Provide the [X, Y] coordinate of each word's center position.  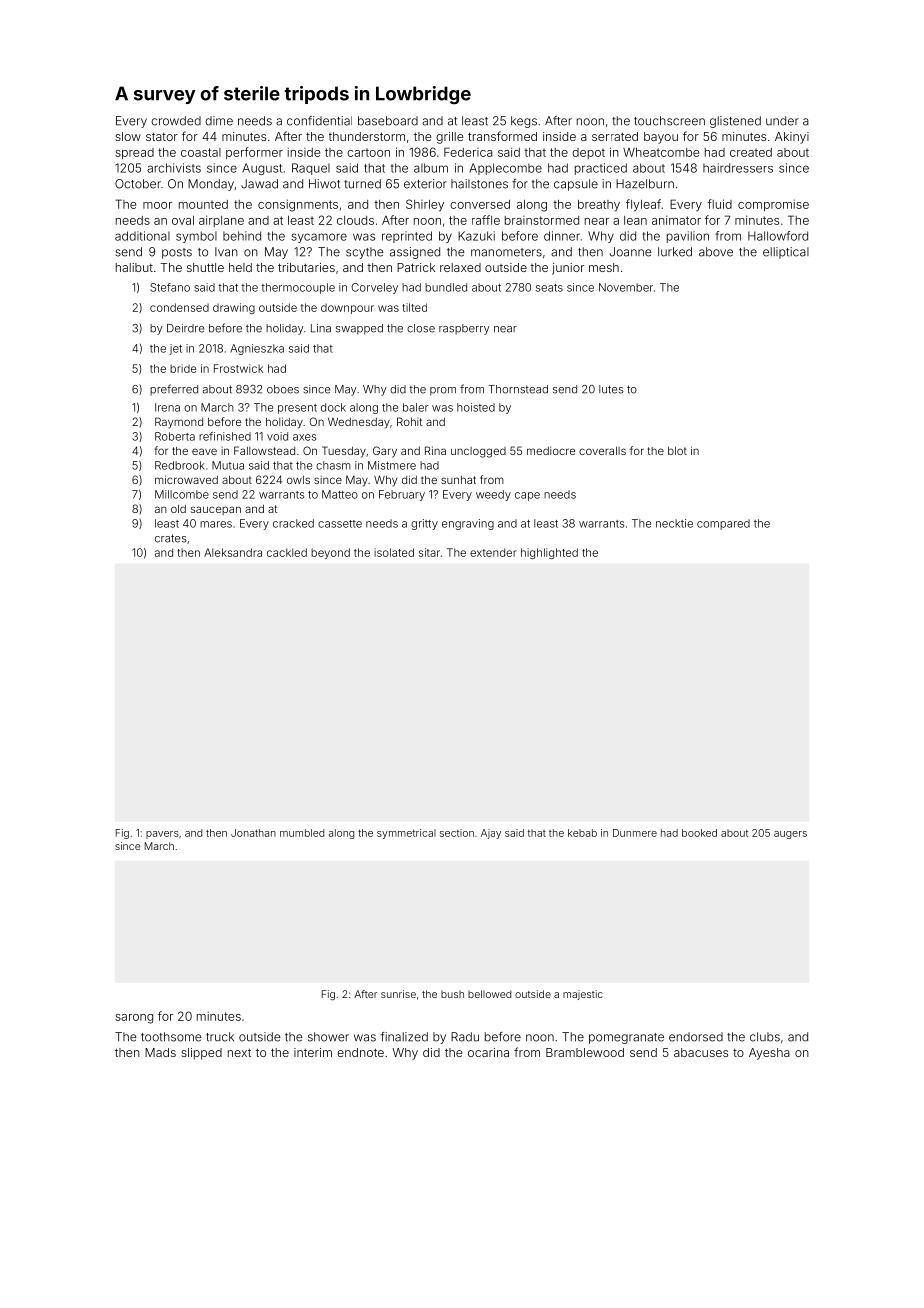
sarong [134, 1019]
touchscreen [669, 121]
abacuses [701, 1052]
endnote [360, 1052]
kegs [524, 122]
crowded [176, 121]
